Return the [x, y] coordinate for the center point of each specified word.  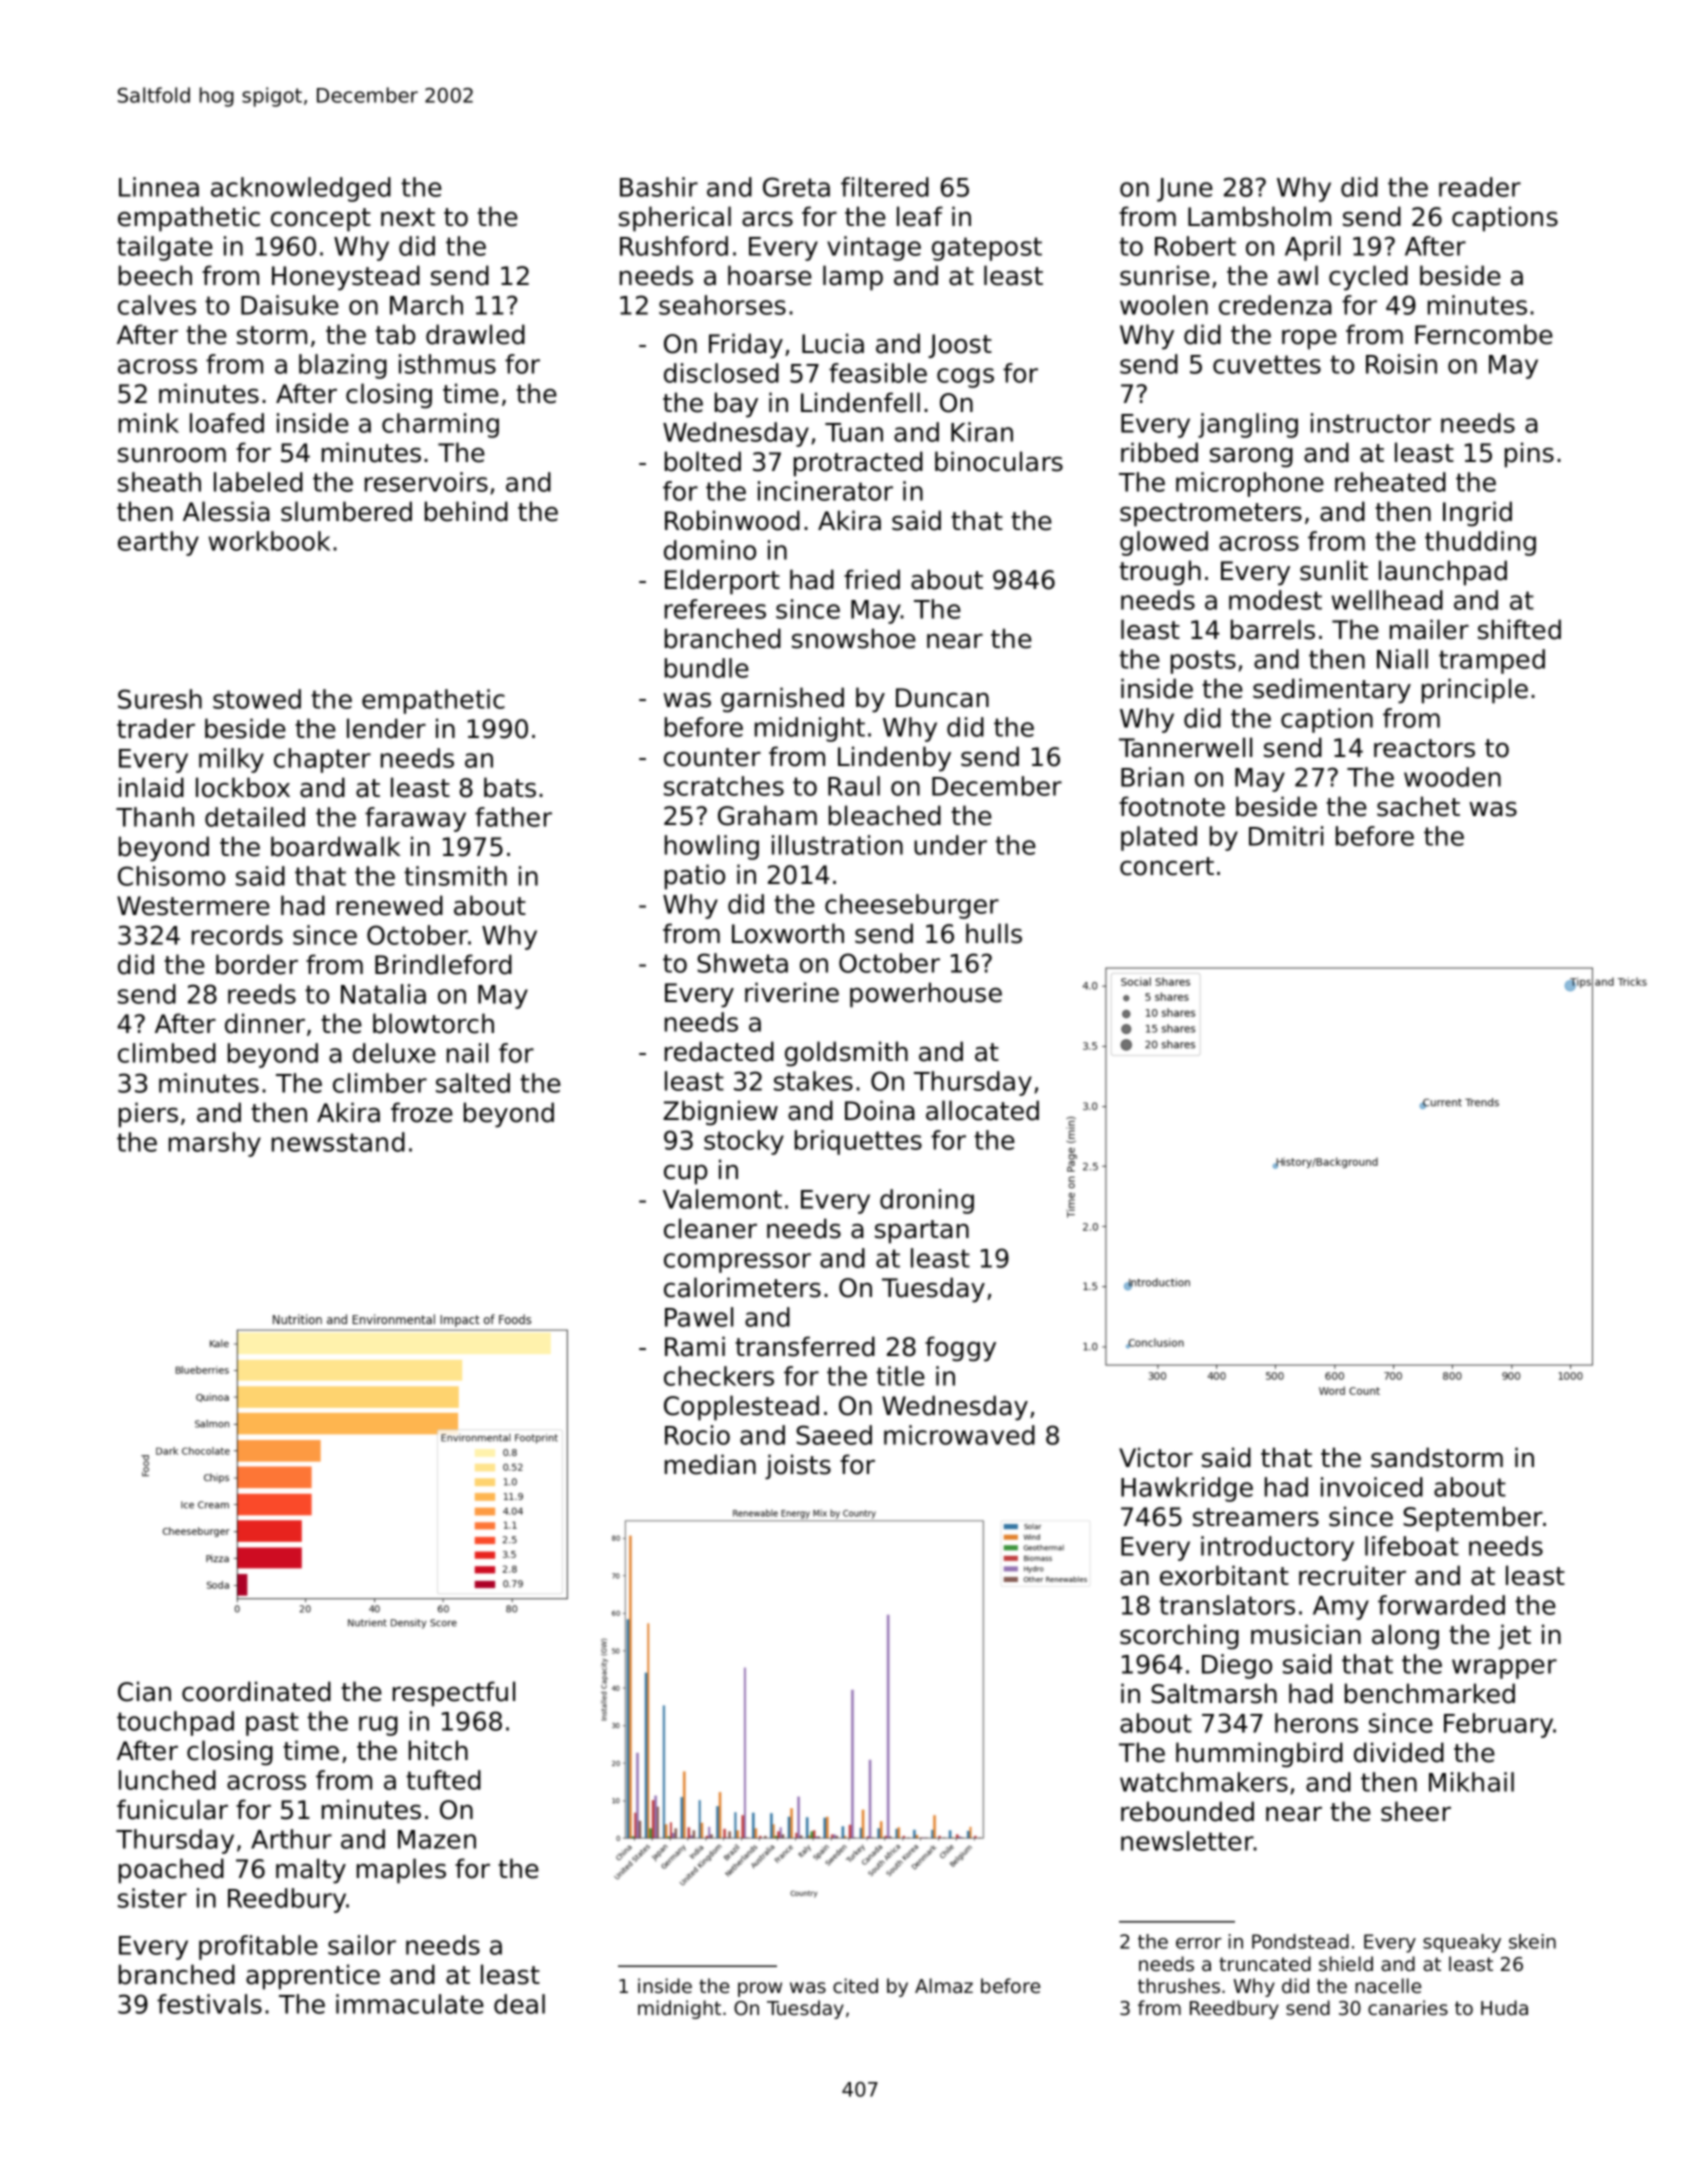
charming [440, 425]
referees [715, 609]
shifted [1519, 629]
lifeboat [1412, 1546]
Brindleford [443, 964]
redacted [719, 1051]
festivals [209, 2004]
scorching [1179, 1637]
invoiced [1372, 1487]
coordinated [256, 1691]
